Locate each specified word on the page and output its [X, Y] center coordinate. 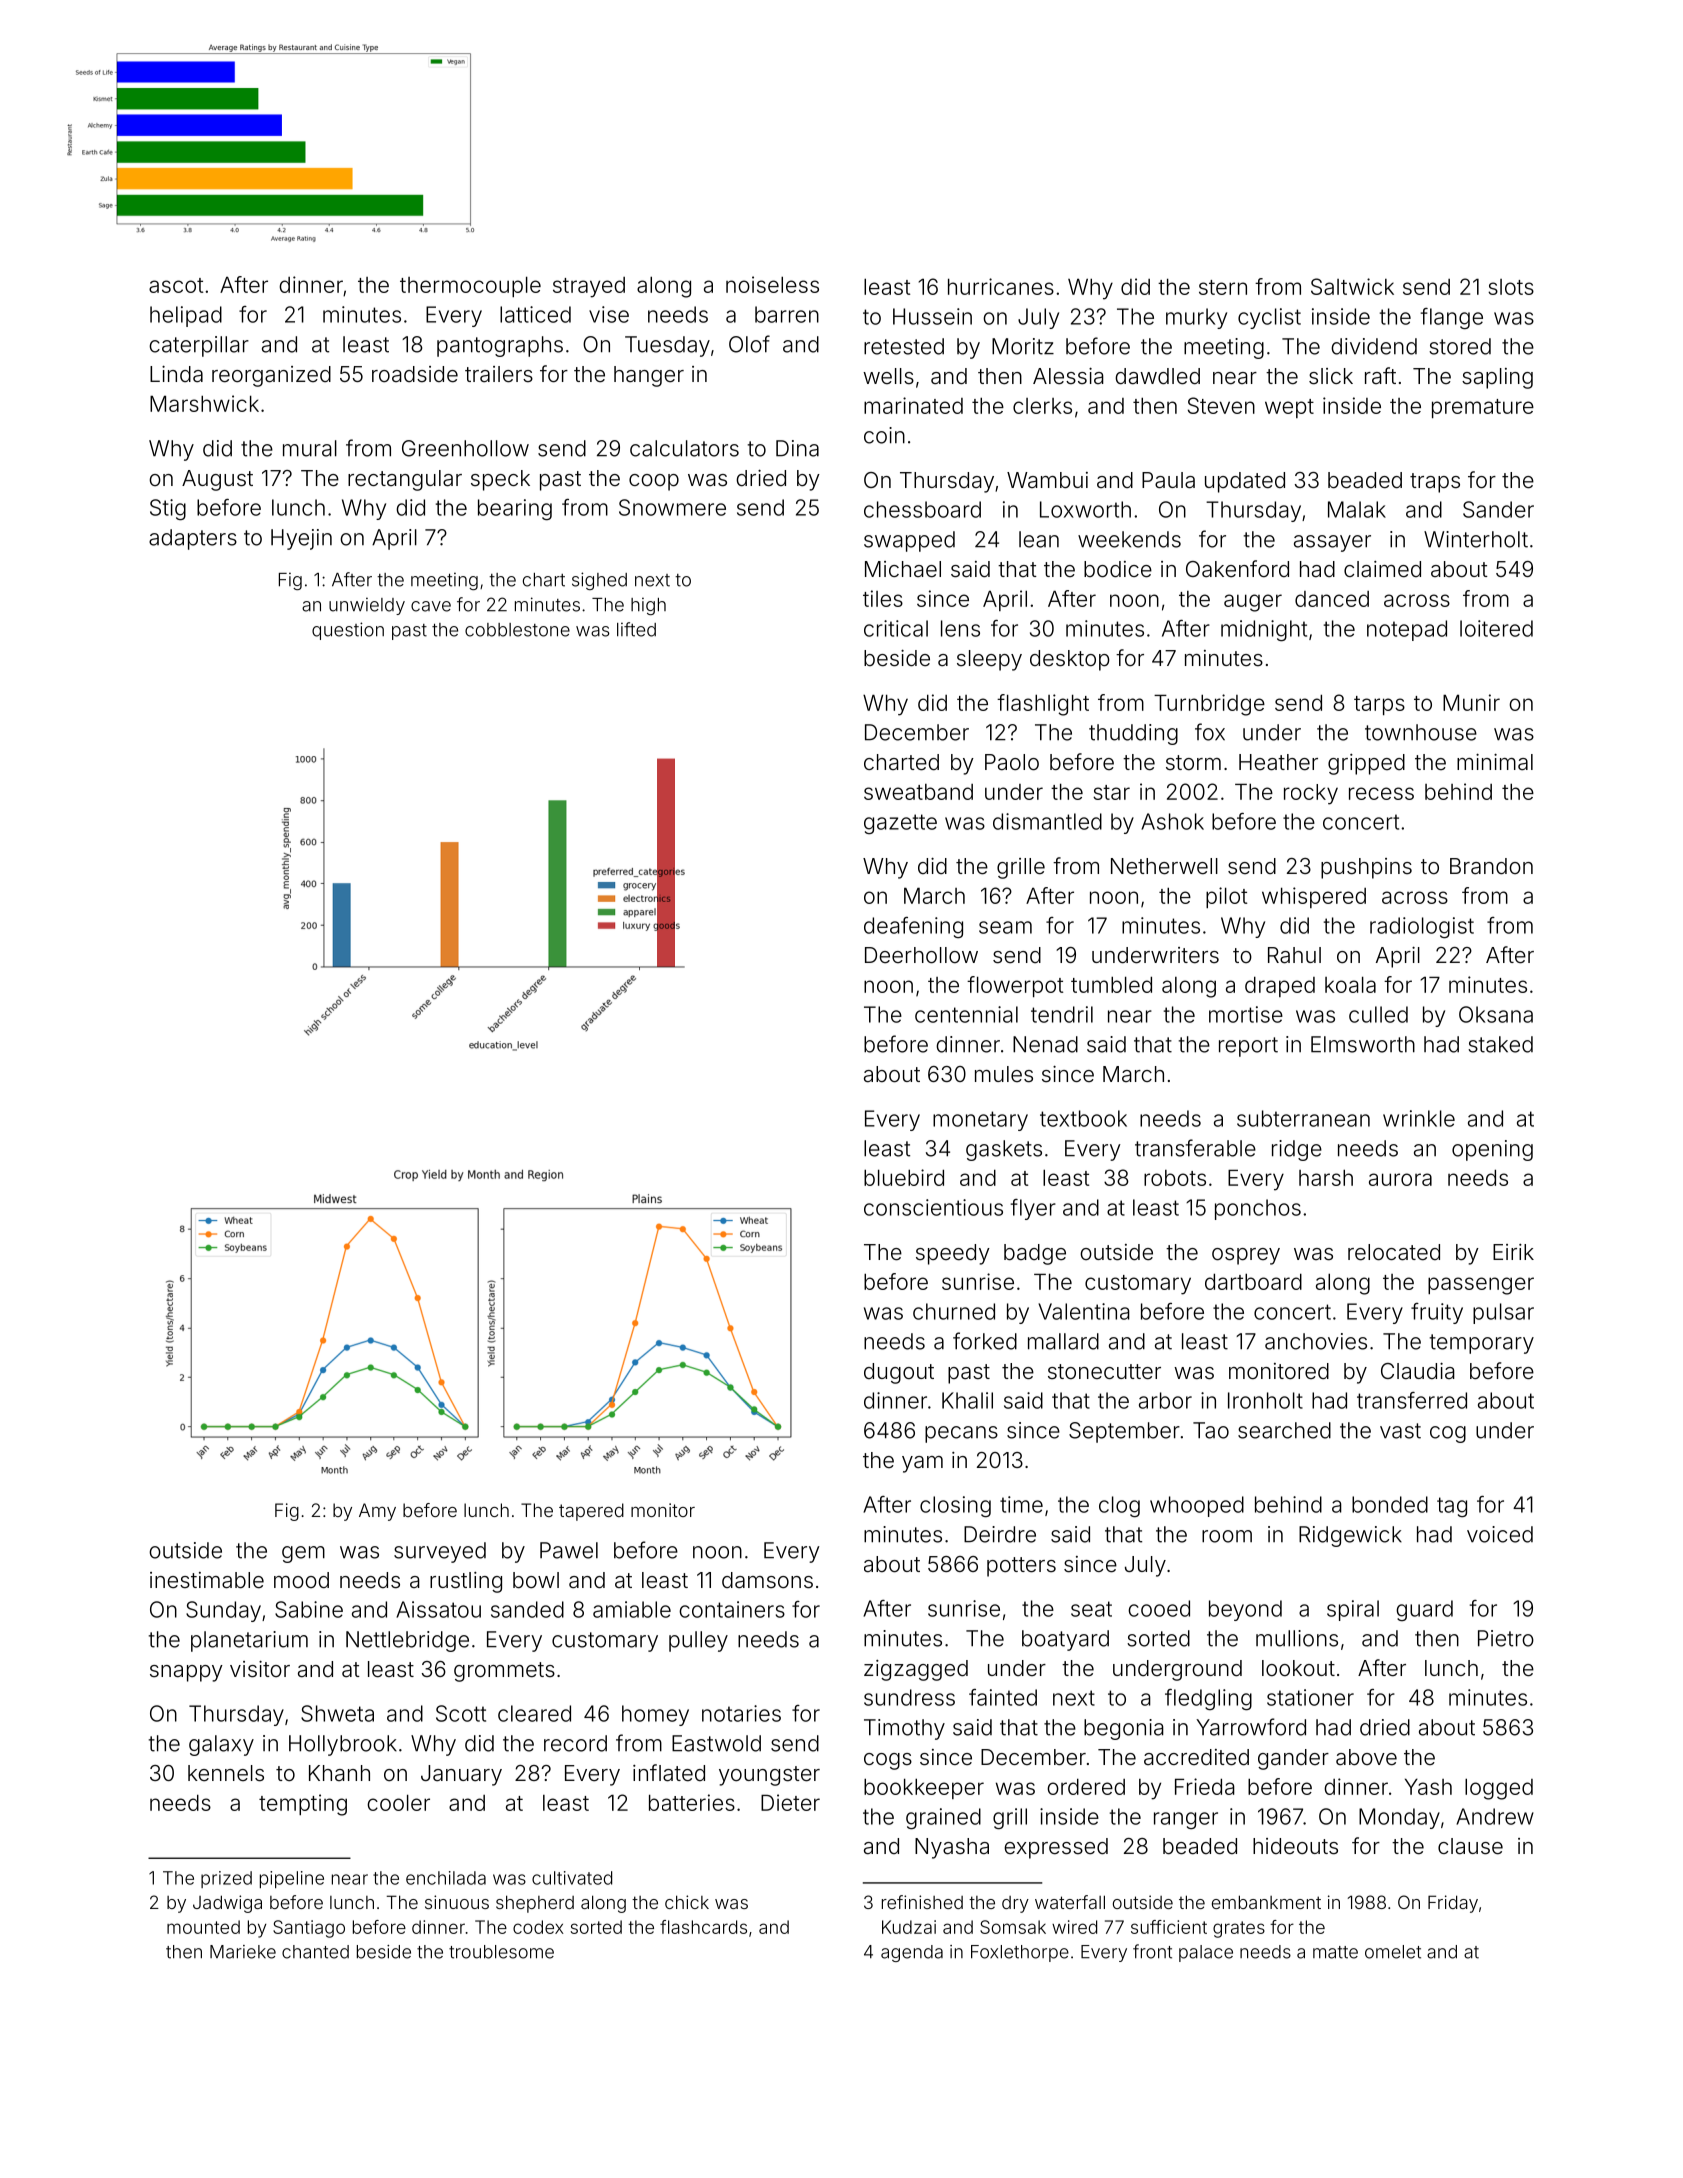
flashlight [1043, 705]
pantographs [500, 346]
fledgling [1208, 1699]
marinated [913, 405]
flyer [1033, 1209]
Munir [1471, 702]
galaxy [221, 1745]
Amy [377, 1512]
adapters [193, 539]
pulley [698, 1641]
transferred [1412, 1400]
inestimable [207, 1580]
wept [1289, 408]
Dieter [790, 1802]
